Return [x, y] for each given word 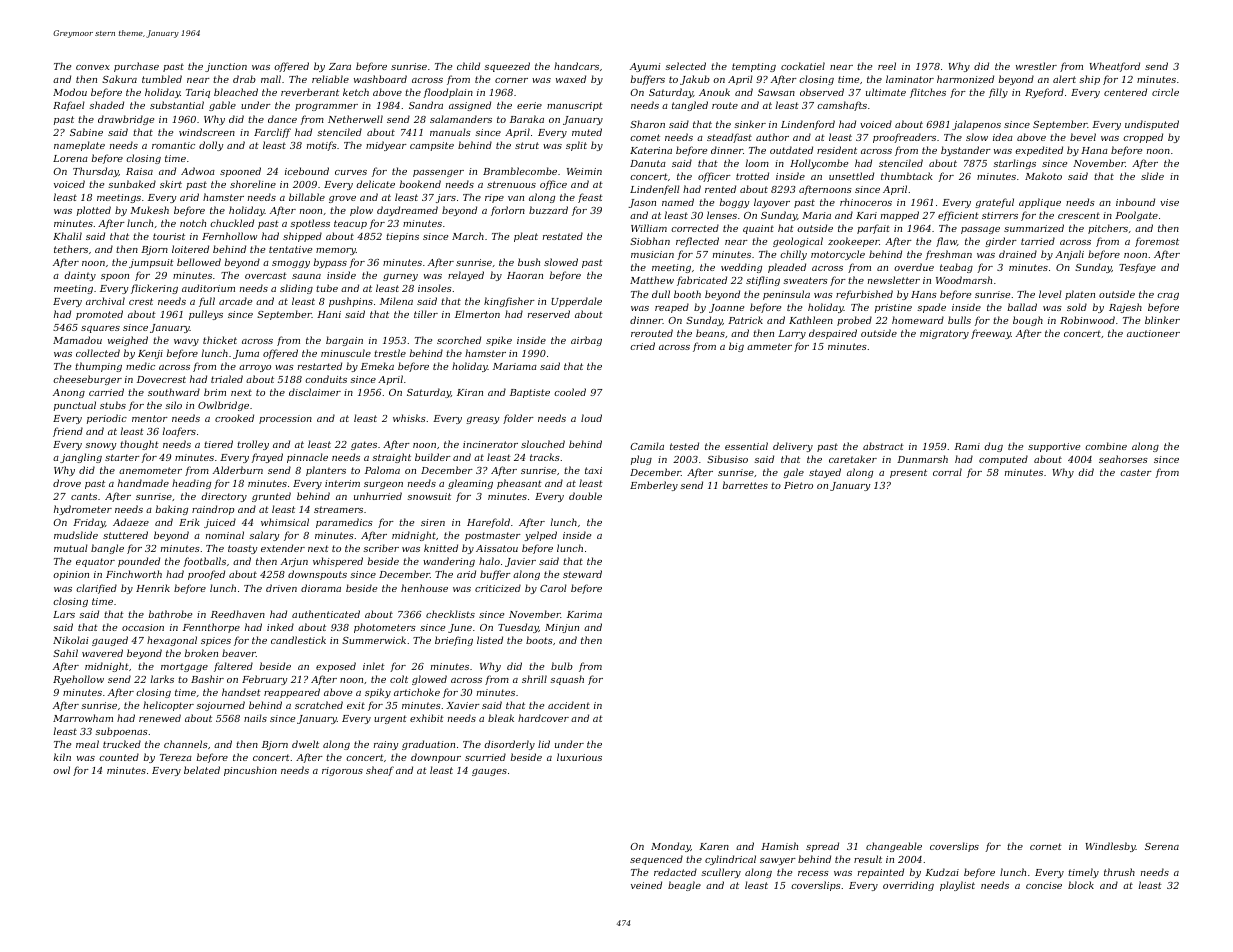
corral [947, 472]
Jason [642, 203]
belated [202, 770]
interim [342, 483]
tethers [71, 249]
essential [746, 446]
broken [201, 653]
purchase [136, 67]
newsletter [894, 280]
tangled [690, 106]
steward [582, 574]
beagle [684, 886]
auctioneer [1153, 333]
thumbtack [907, 176]
